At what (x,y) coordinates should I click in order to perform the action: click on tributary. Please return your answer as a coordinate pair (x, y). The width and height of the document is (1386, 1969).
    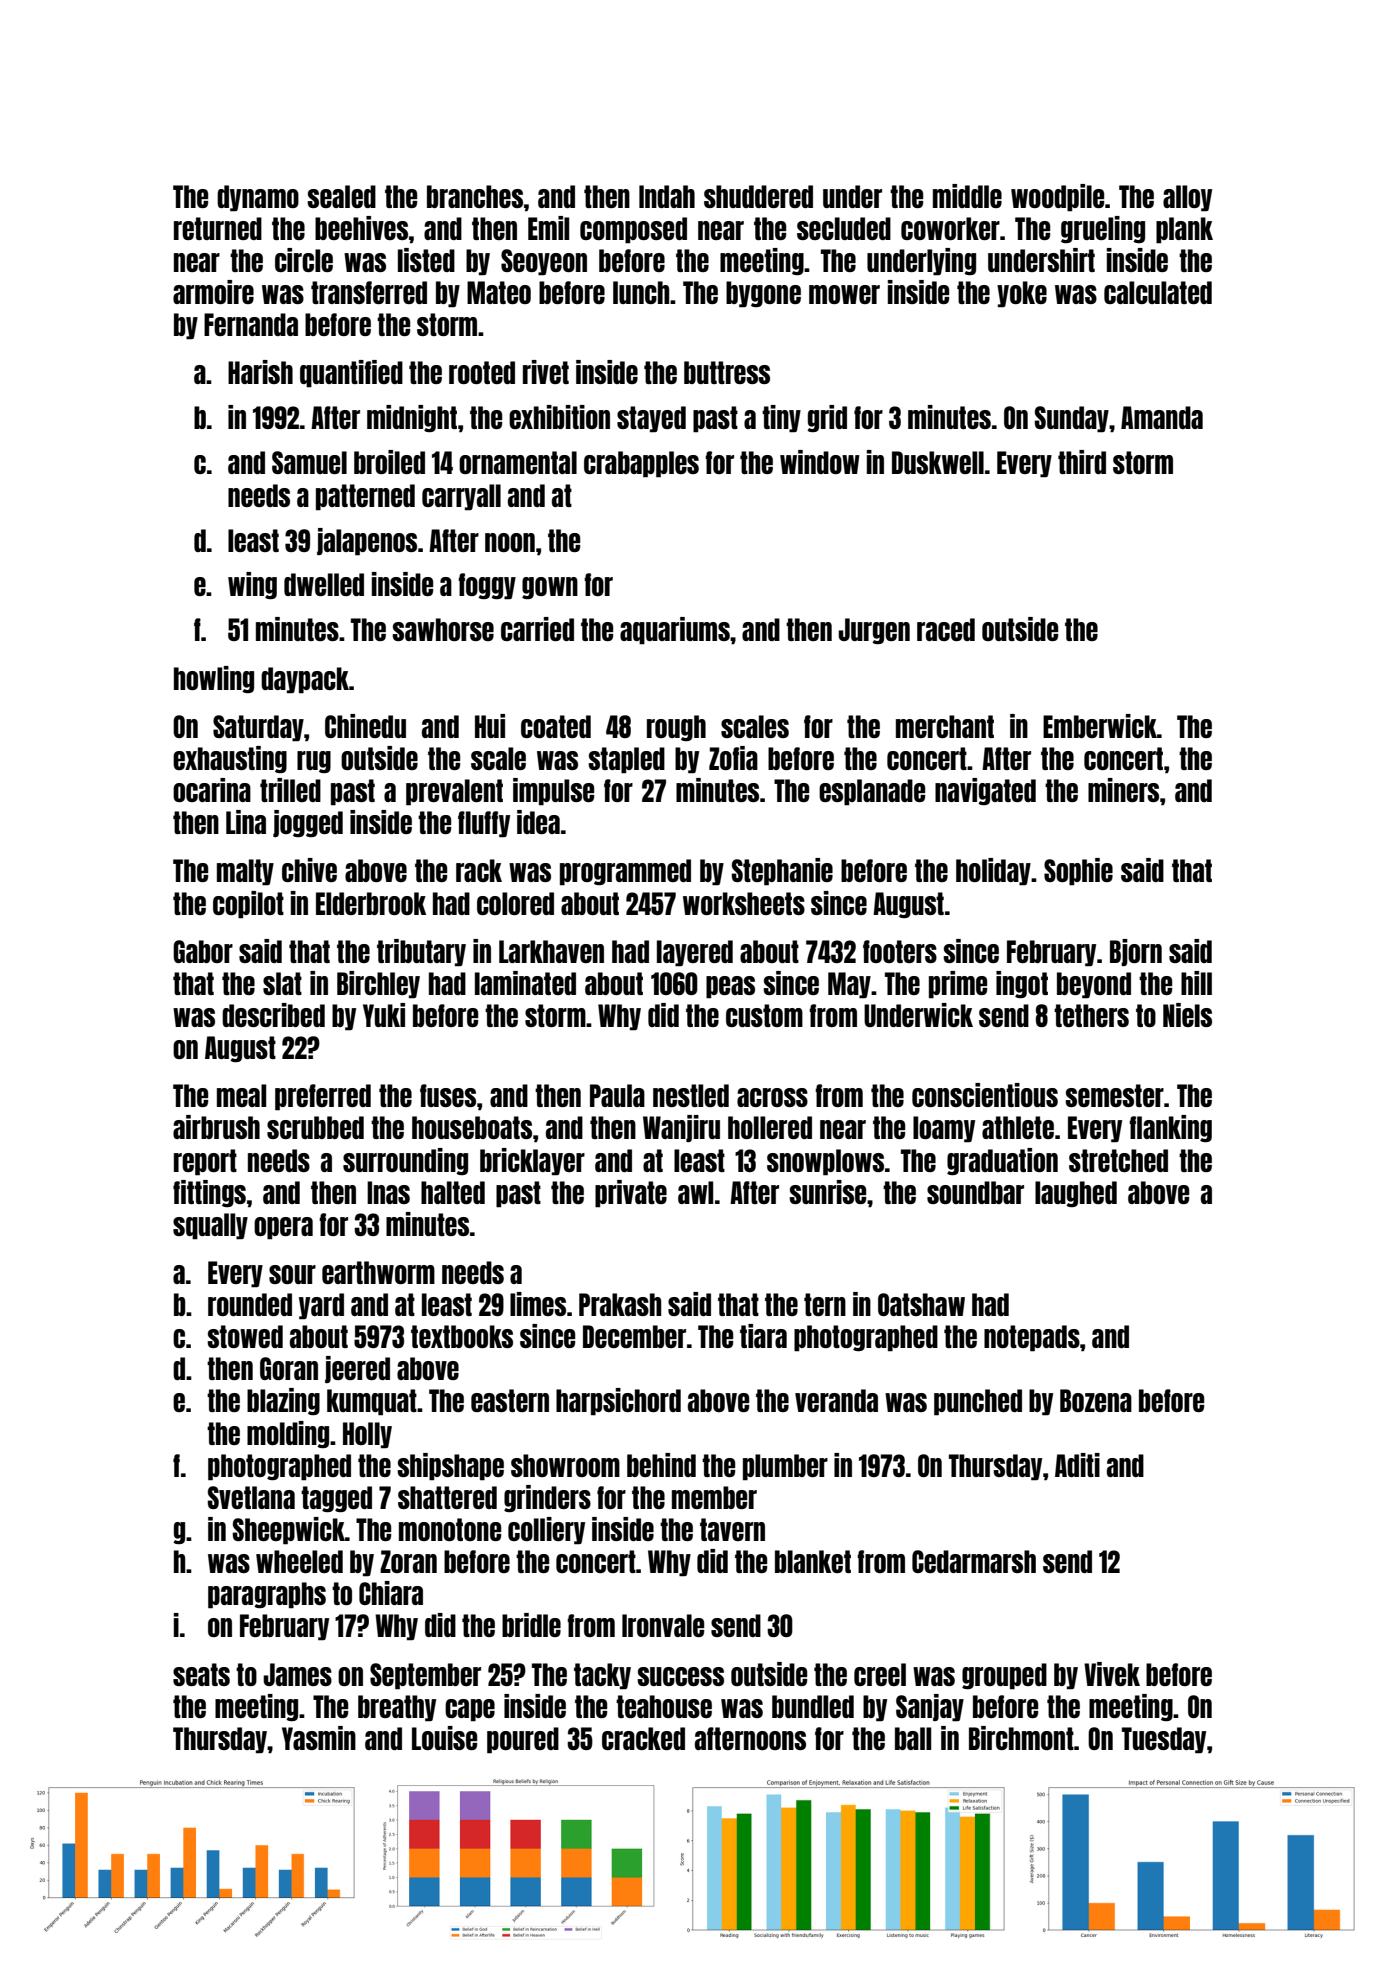
    Looking at the image, I should click on (421, 953).
